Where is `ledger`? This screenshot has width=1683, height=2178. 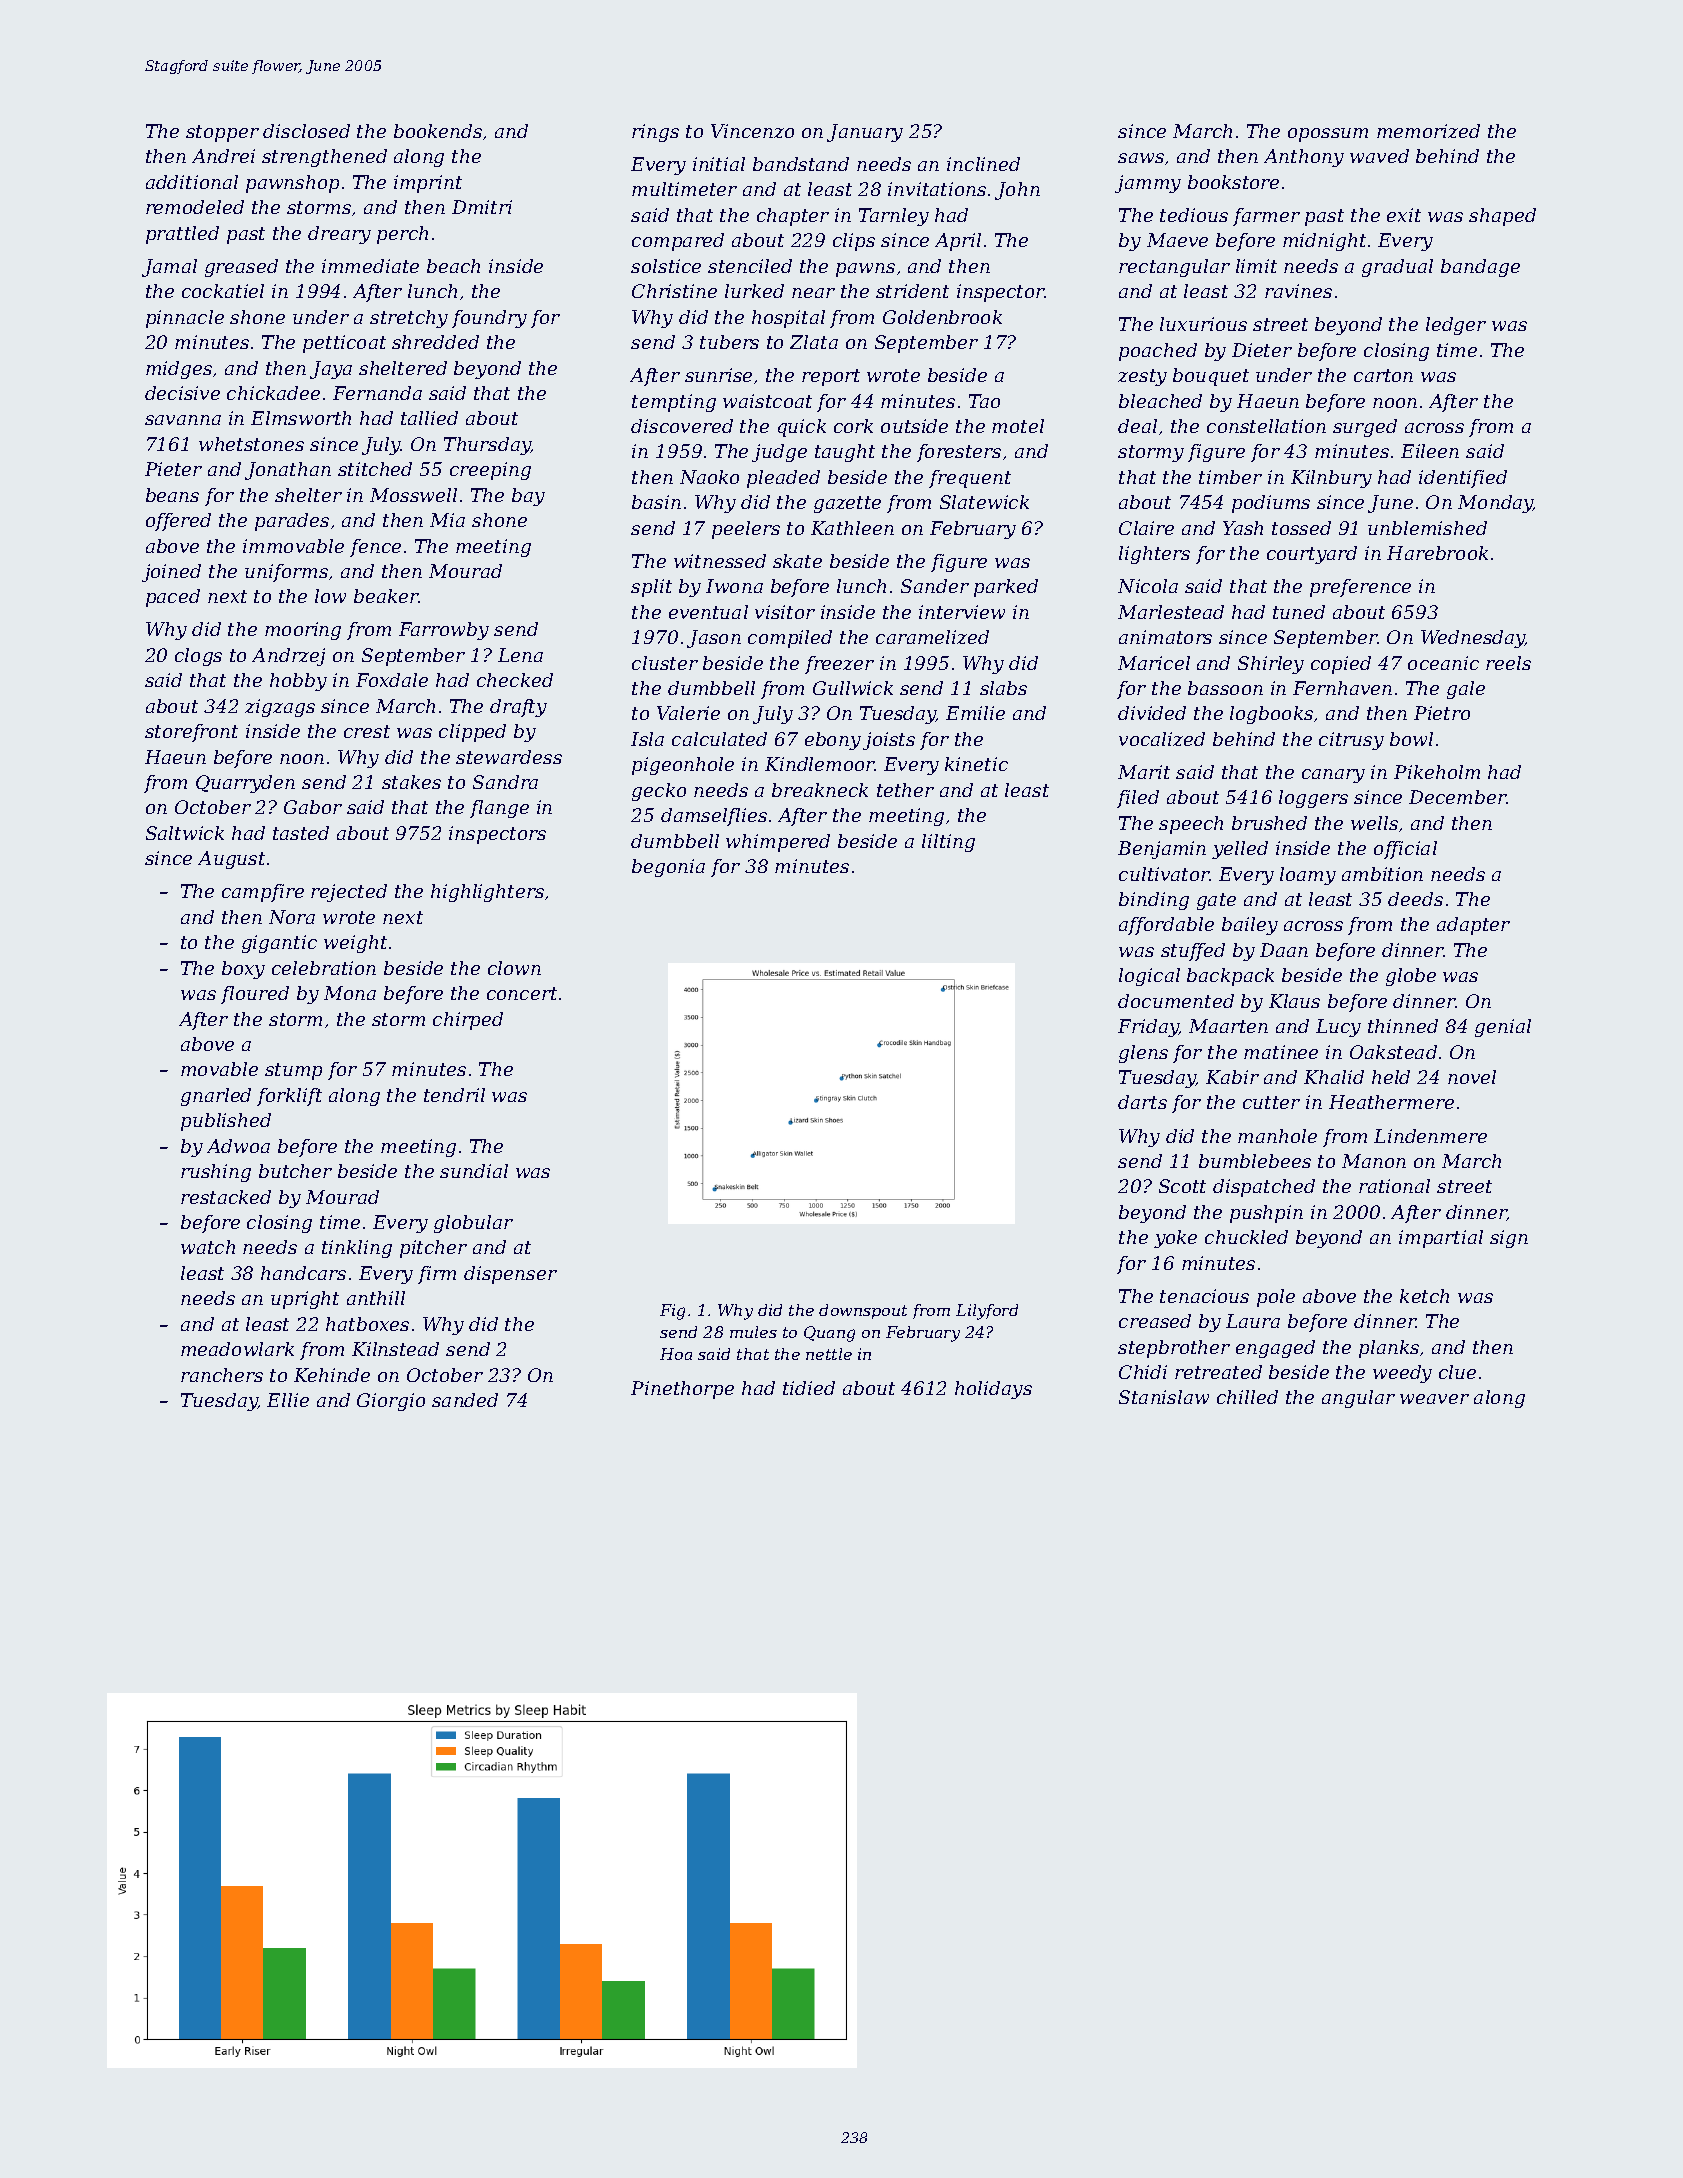
ledger is located at coordinates (1456, 326).
